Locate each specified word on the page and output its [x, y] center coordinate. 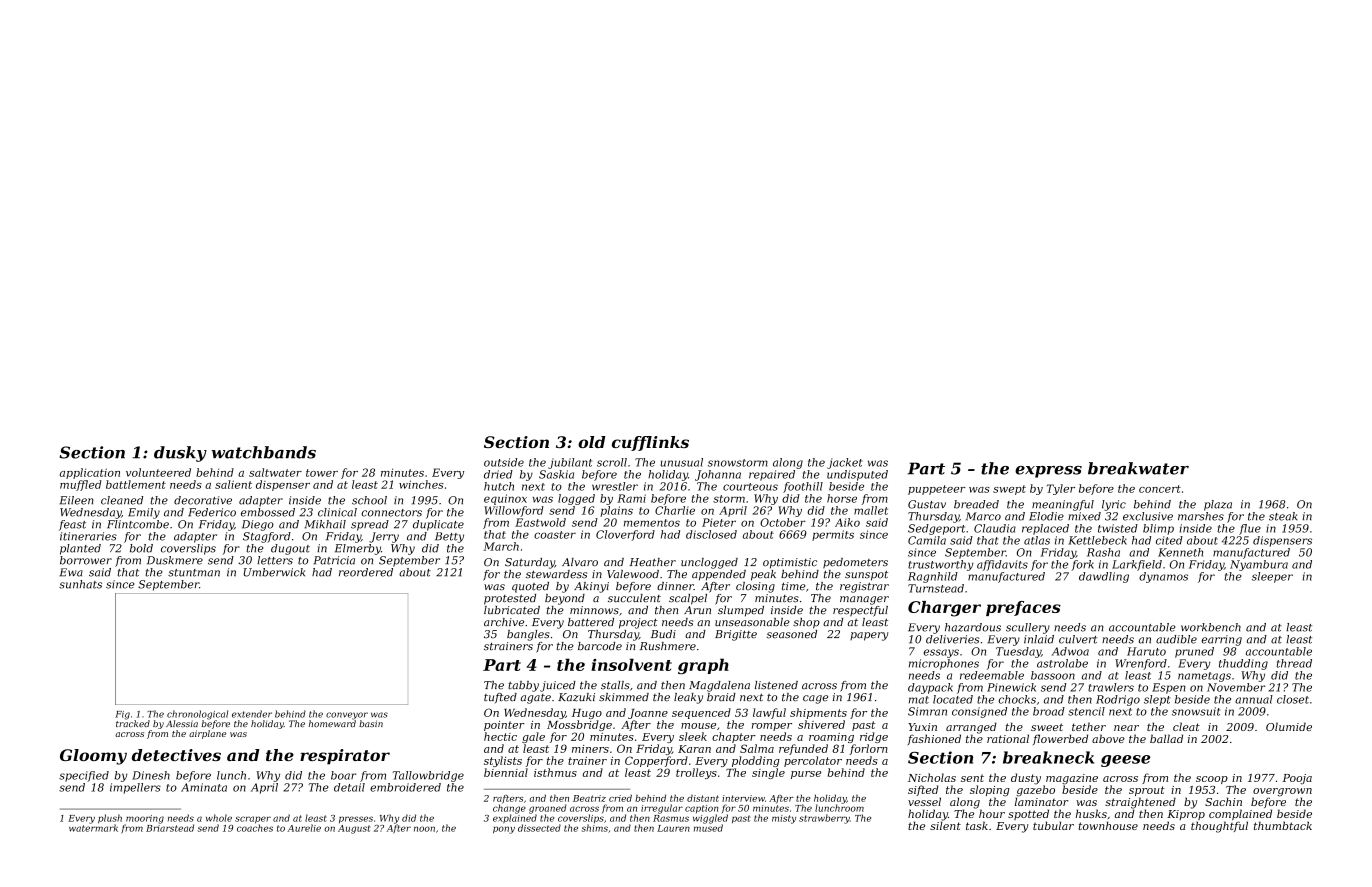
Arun [697, 610]
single [768, 773]
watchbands [263, 452]
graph [703, 666]
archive [504, 622]
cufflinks [650, 443]
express [1048, 472]
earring [1222, 640]
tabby [523, 686]
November [1236, 687]
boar [343, 775]
